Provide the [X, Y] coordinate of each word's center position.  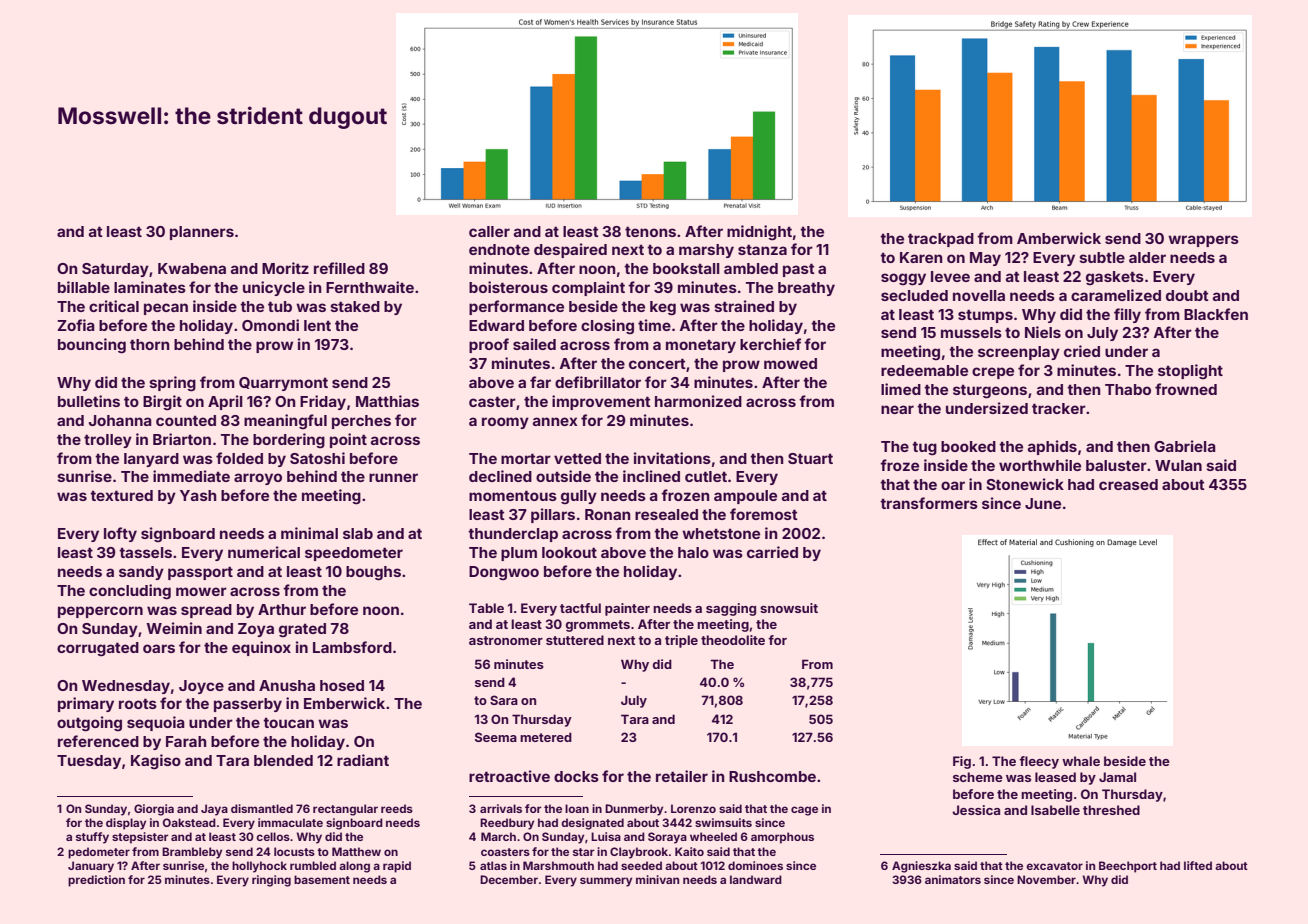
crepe [993, 373]
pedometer [99, 853]
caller [489, 231]
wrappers [1203, 241]
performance [516, 307]
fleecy [1039, 762]
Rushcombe [772, 776]
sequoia [156, 723]
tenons [650, 231]
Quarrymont [283, 384]
